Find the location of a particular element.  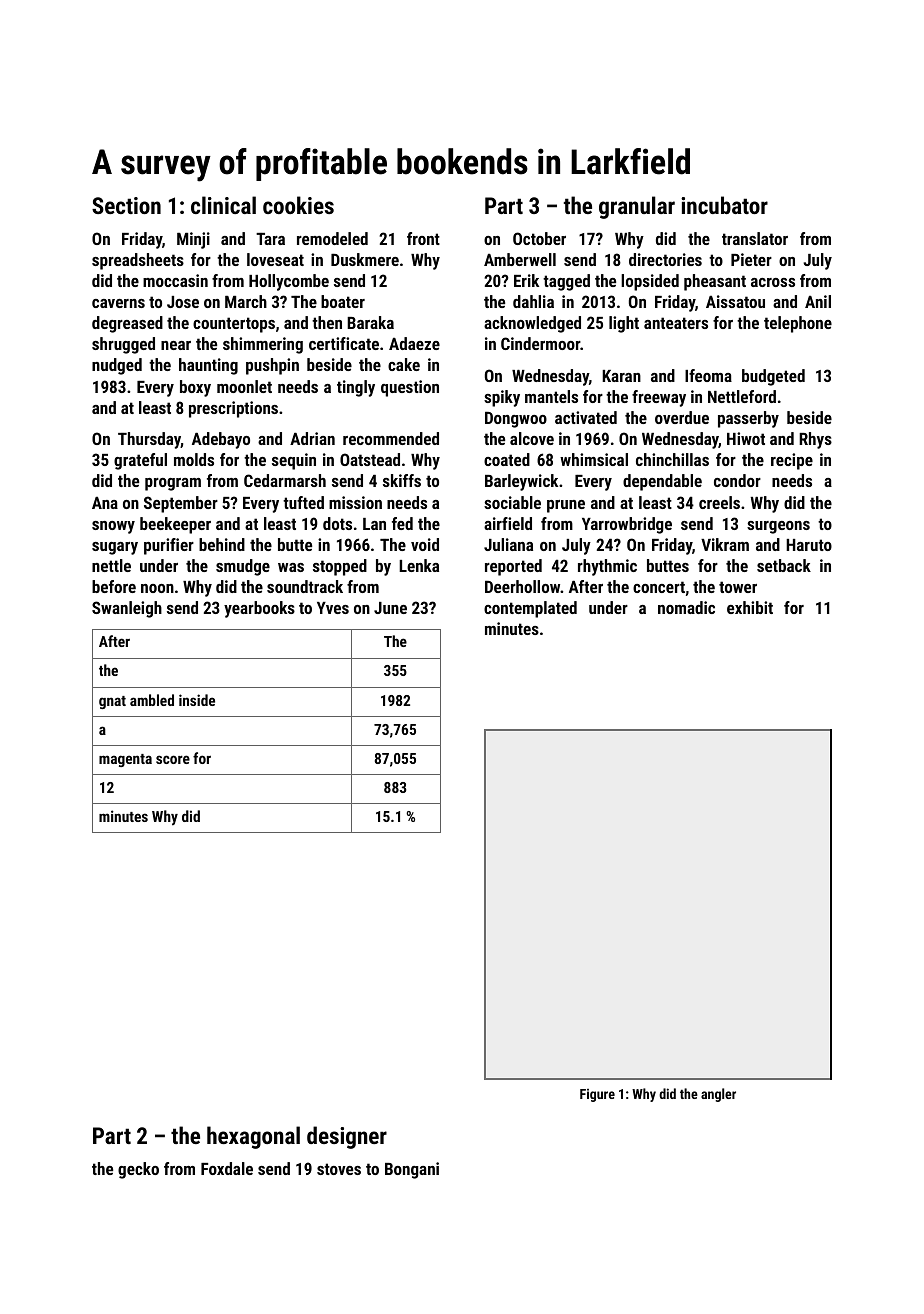

setback is located at coordinates (784, 565).
